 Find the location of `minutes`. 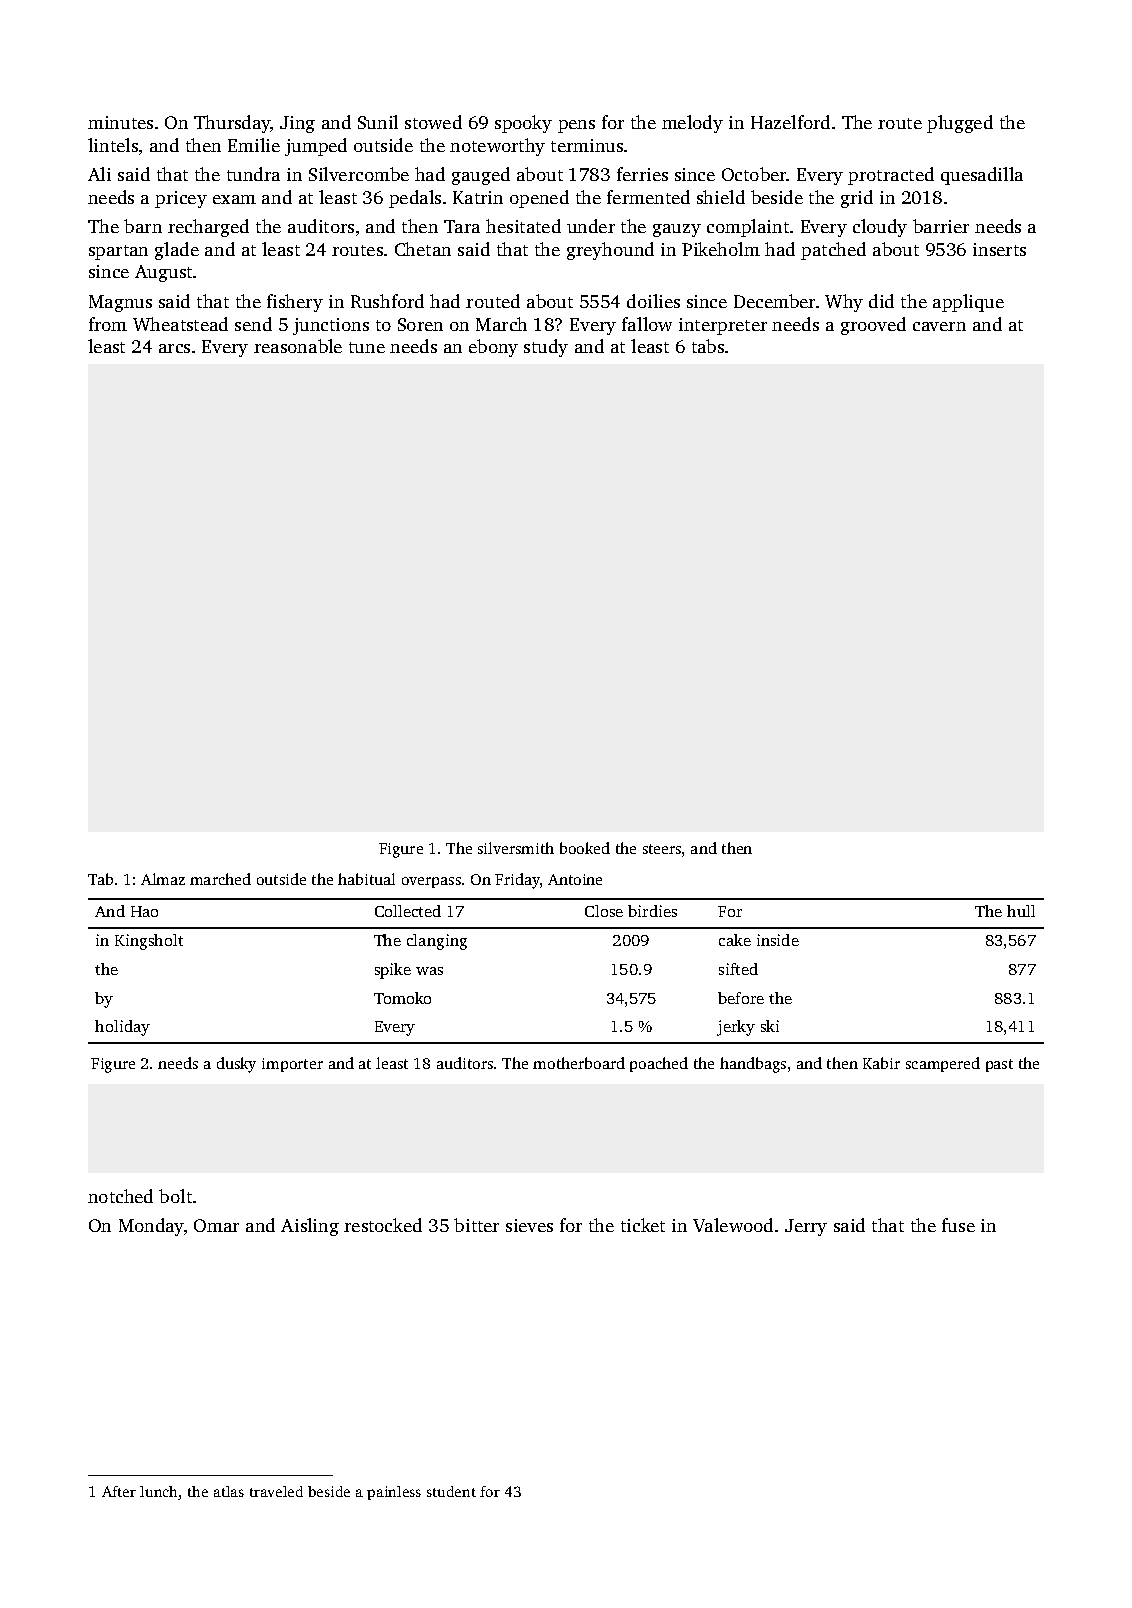

minutes is located at coordinates (120, 122).
